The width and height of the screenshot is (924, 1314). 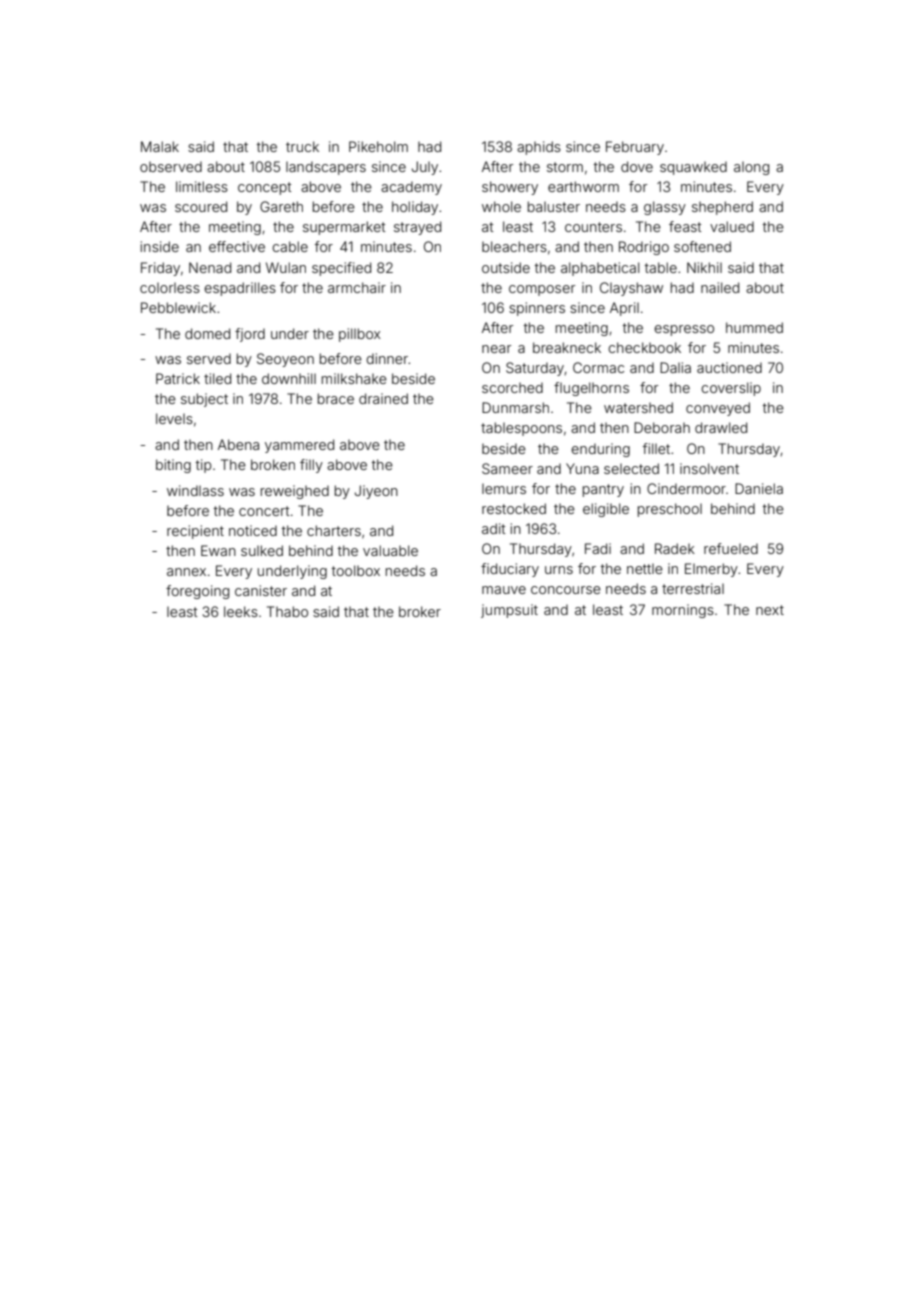 What do you see at coordinates (635, 148) in the screenshot?
I see `February` at bounding box center [635, 148].
